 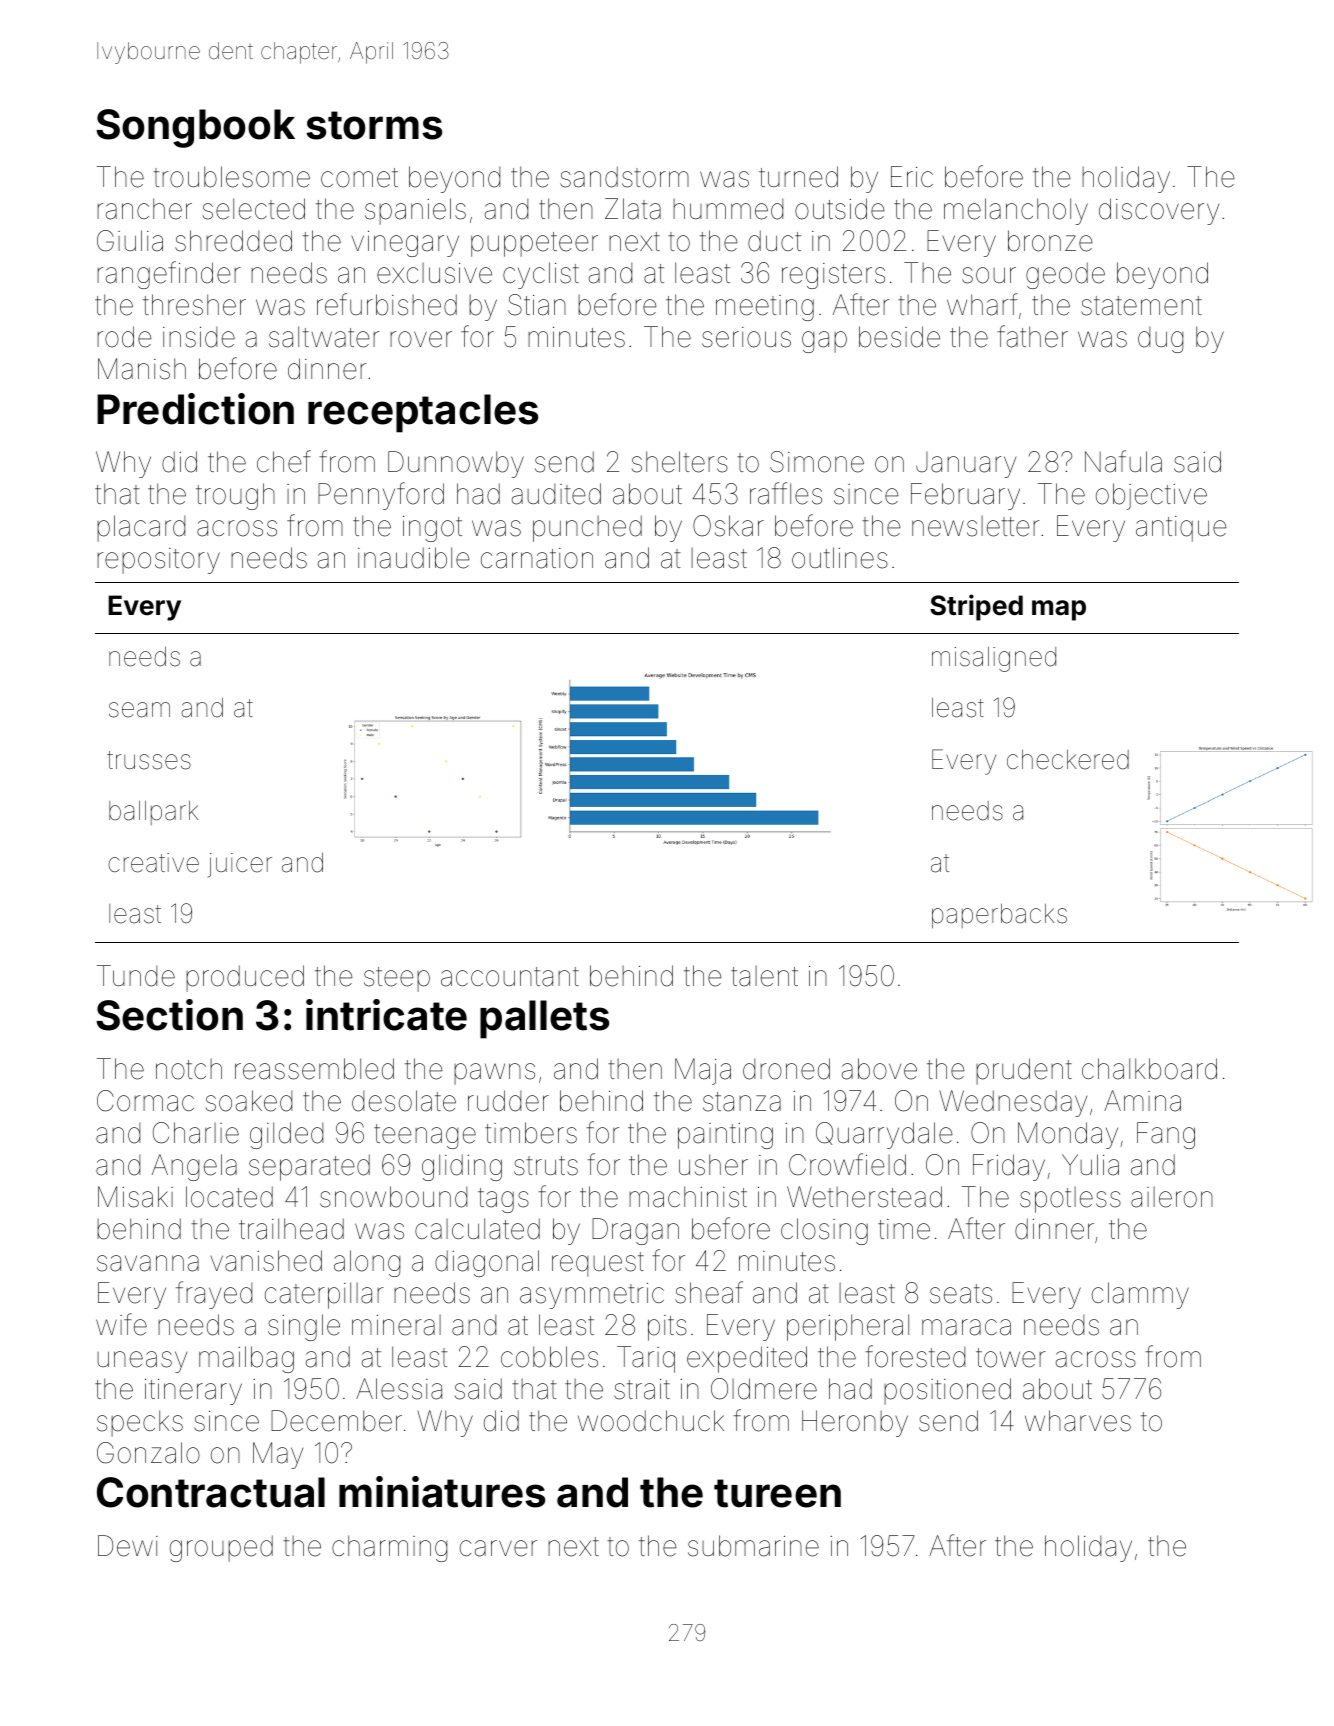 I want to click on Songbook, so click(x=195, y=128).
